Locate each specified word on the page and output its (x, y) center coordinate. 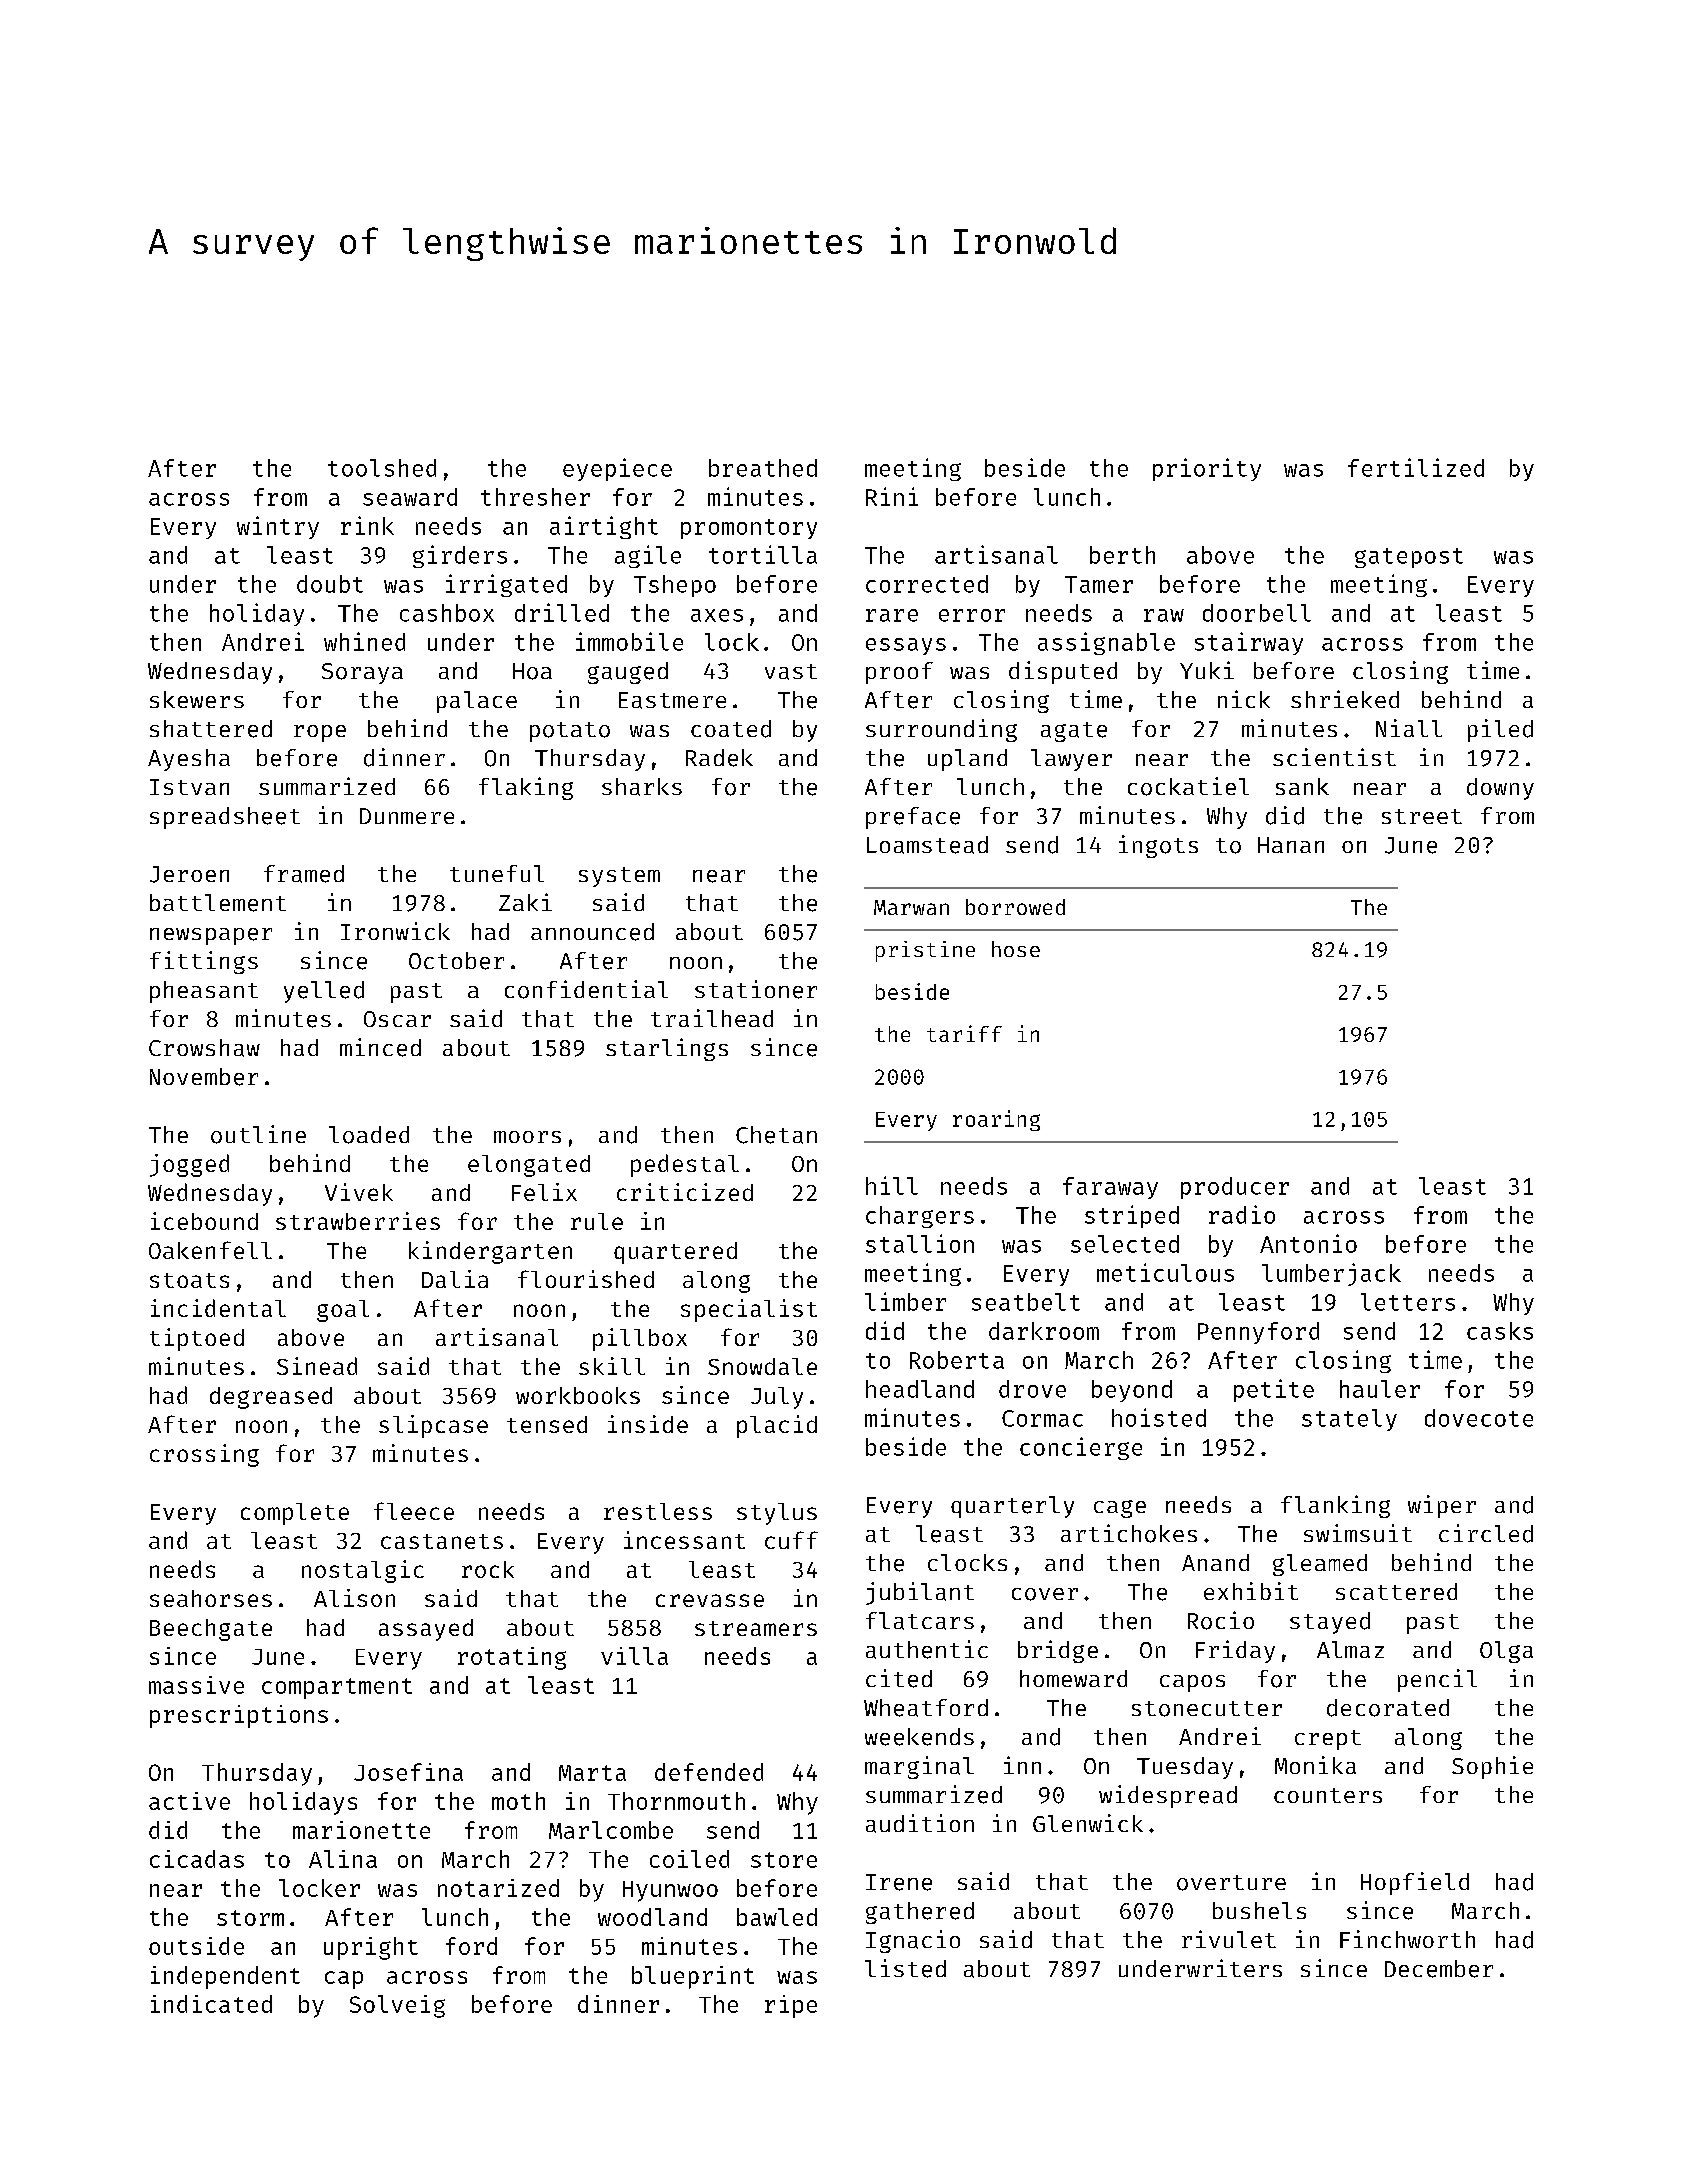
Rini (892, 496)
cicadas (197, 1859)
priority (1207, 469)
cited (899, 1678)
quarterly (1012, 1507)
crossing (204, 1455)
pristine (925, 951)
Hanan (1291, 845)
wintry (278, 527)
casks (1500, 1331)
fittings (204, 962)
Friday (1235, 1651)
